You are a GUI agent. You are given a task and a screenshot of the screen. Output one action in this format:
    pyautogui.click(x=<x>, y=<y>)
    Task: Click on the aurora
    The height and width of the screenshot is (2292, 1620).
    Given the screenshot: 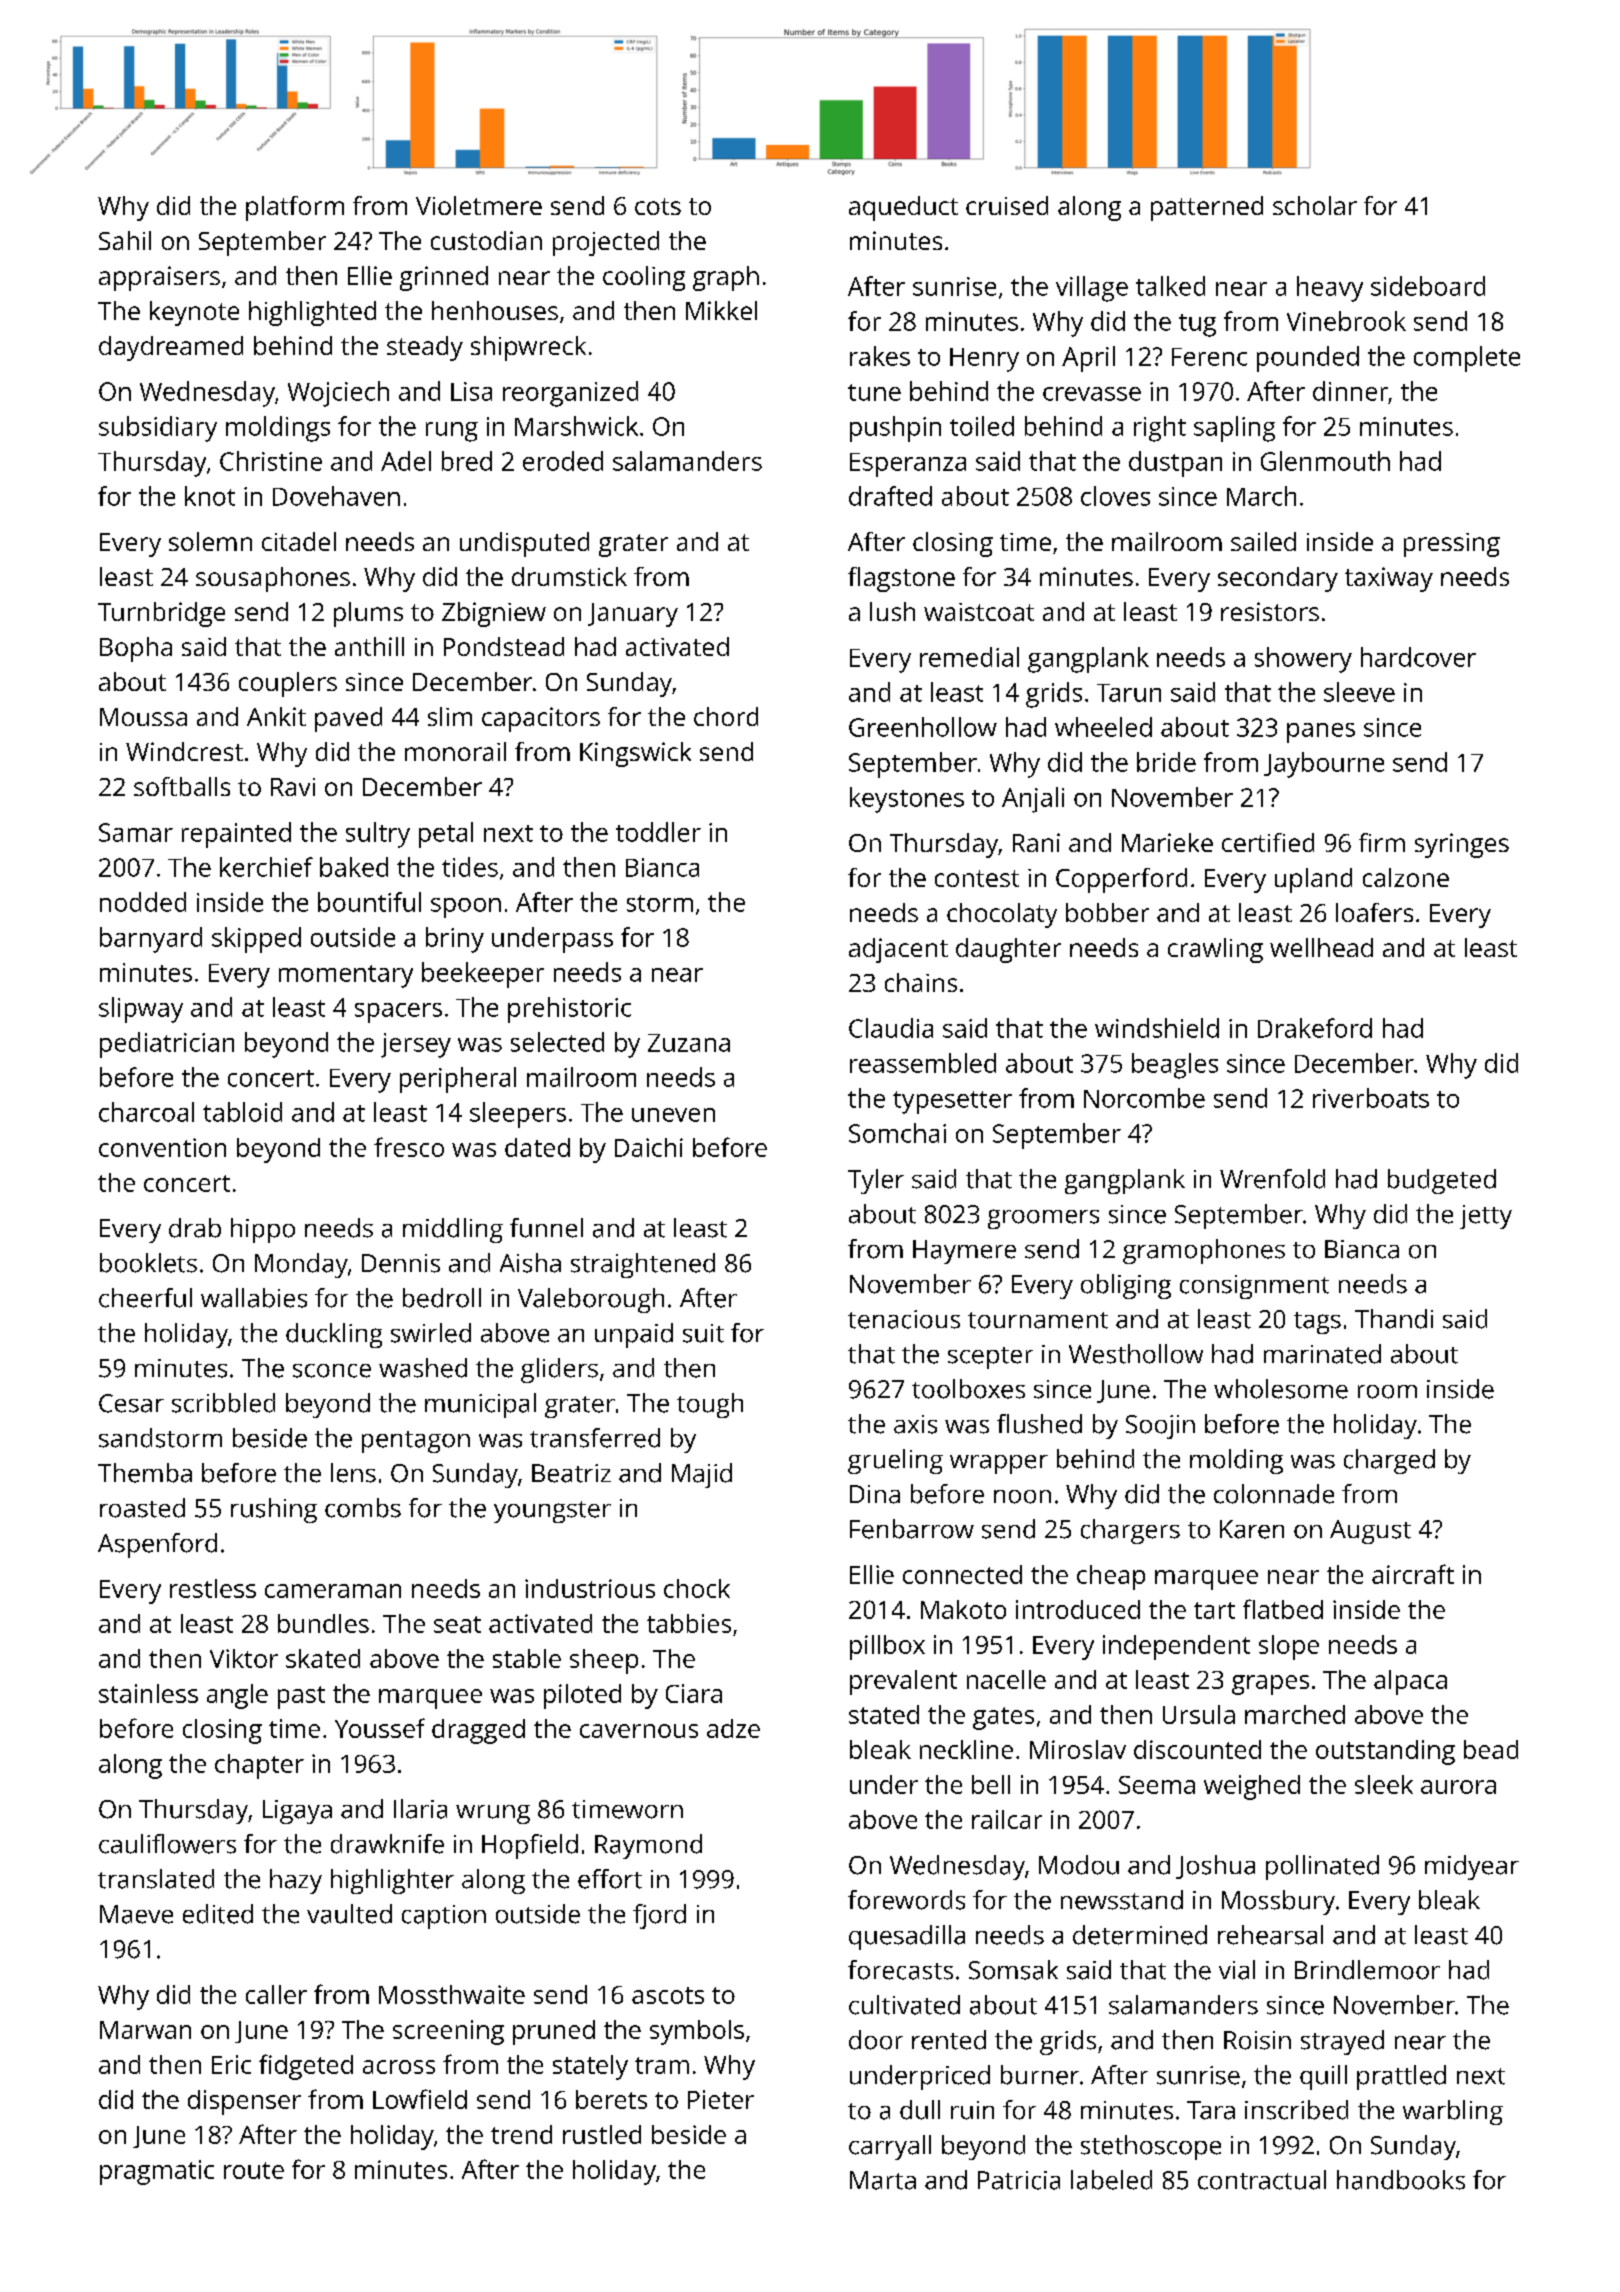 What is the action you would take?
    pyautogui.click(x=1458, y=1787)
